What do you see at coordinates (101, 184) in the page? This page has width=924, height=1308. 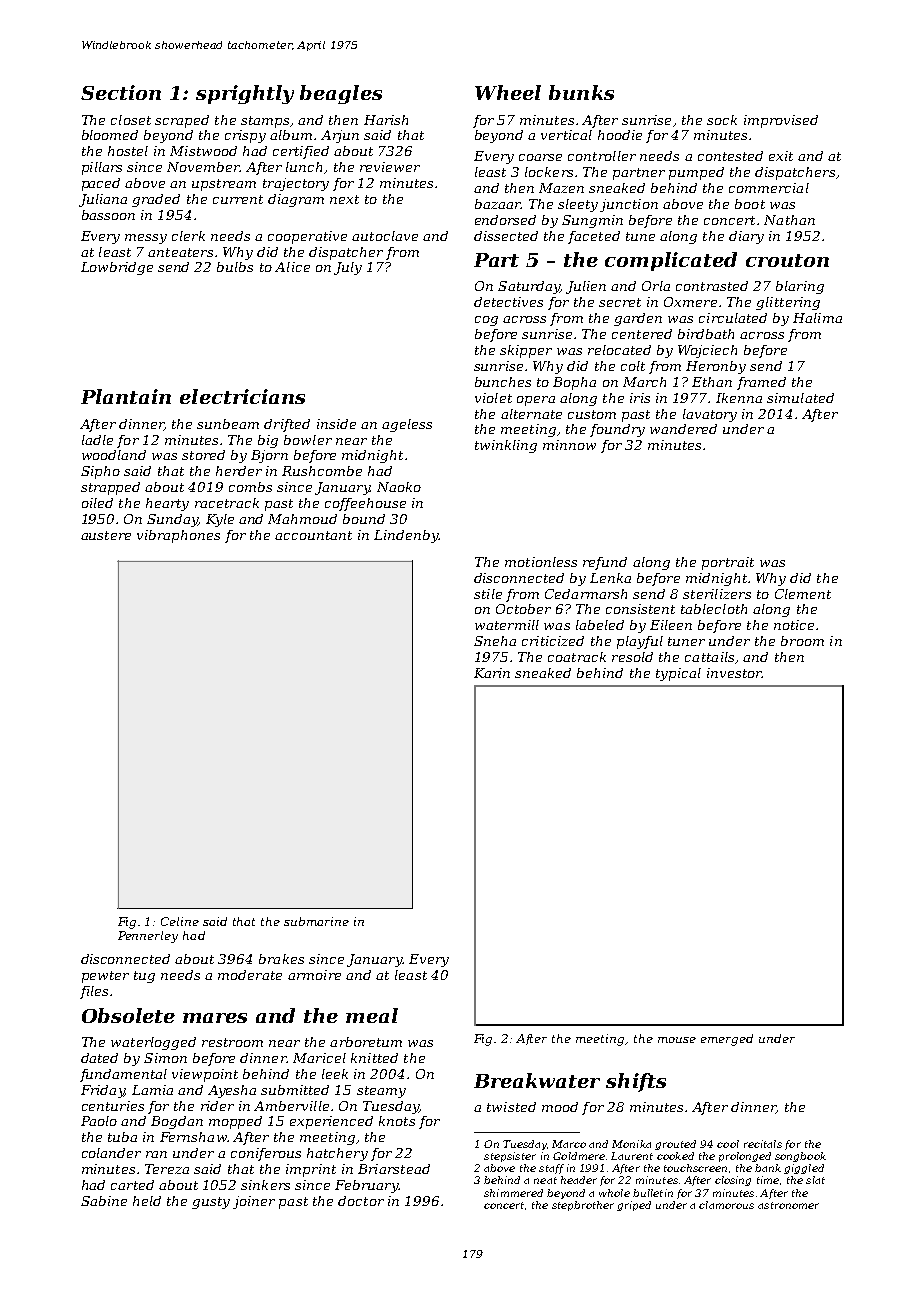 I see `paced` at bounding box center [101, 184].
